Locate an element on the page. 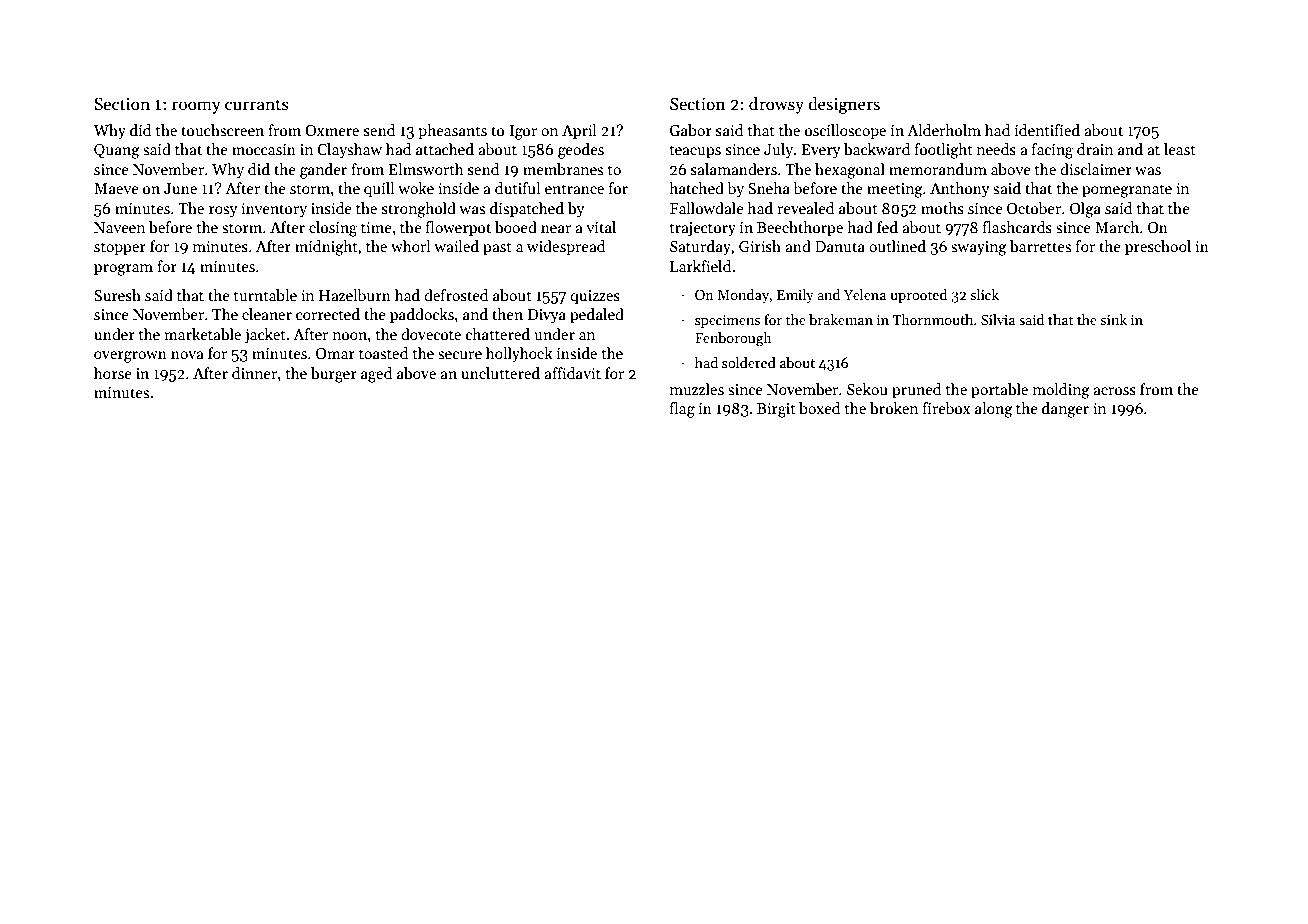 The width and height of the page is (1308, 924). program is located at coordinates (123, 270).
